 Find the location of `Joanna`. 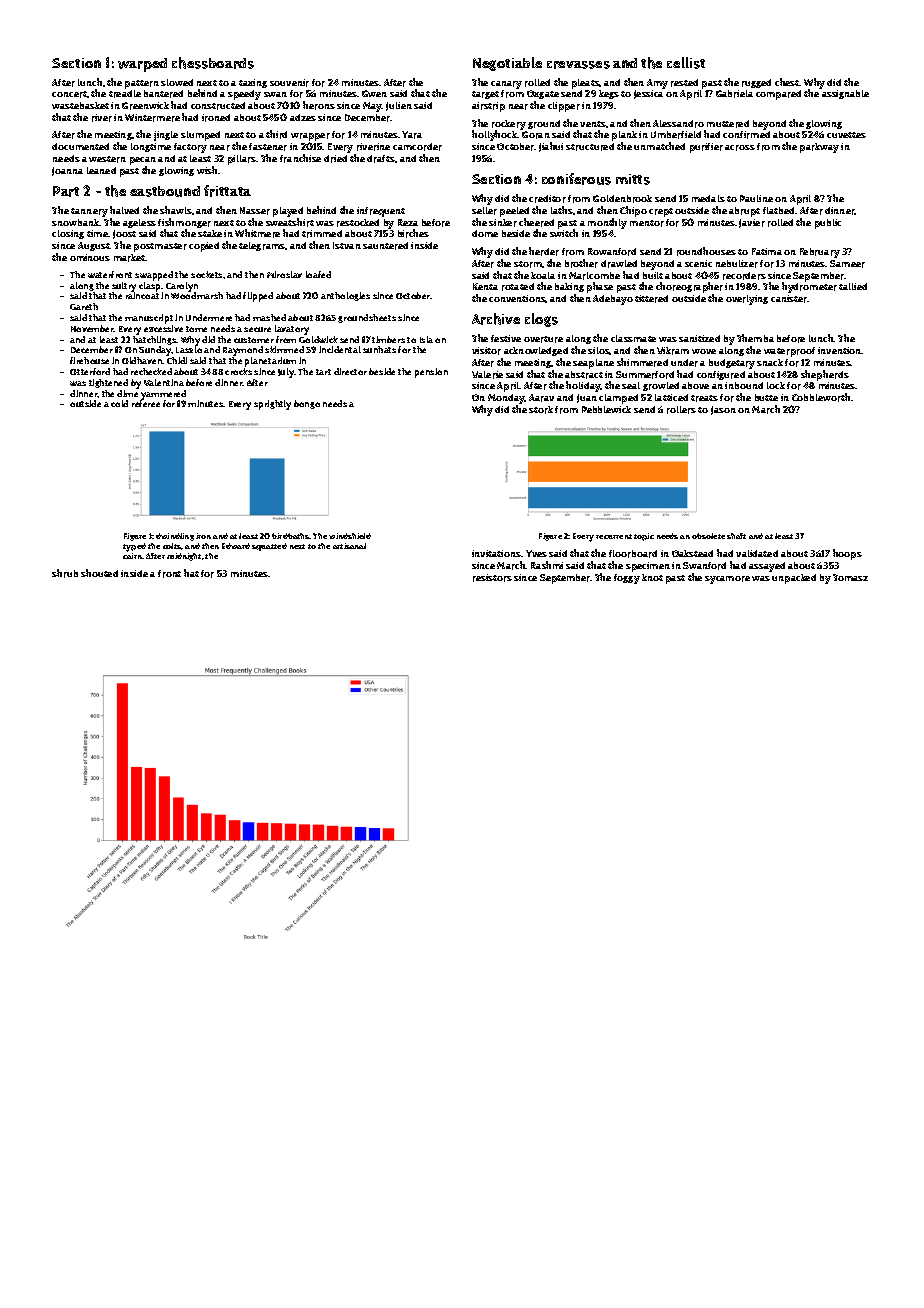

Joanna is located at coordinates (67, 171).
